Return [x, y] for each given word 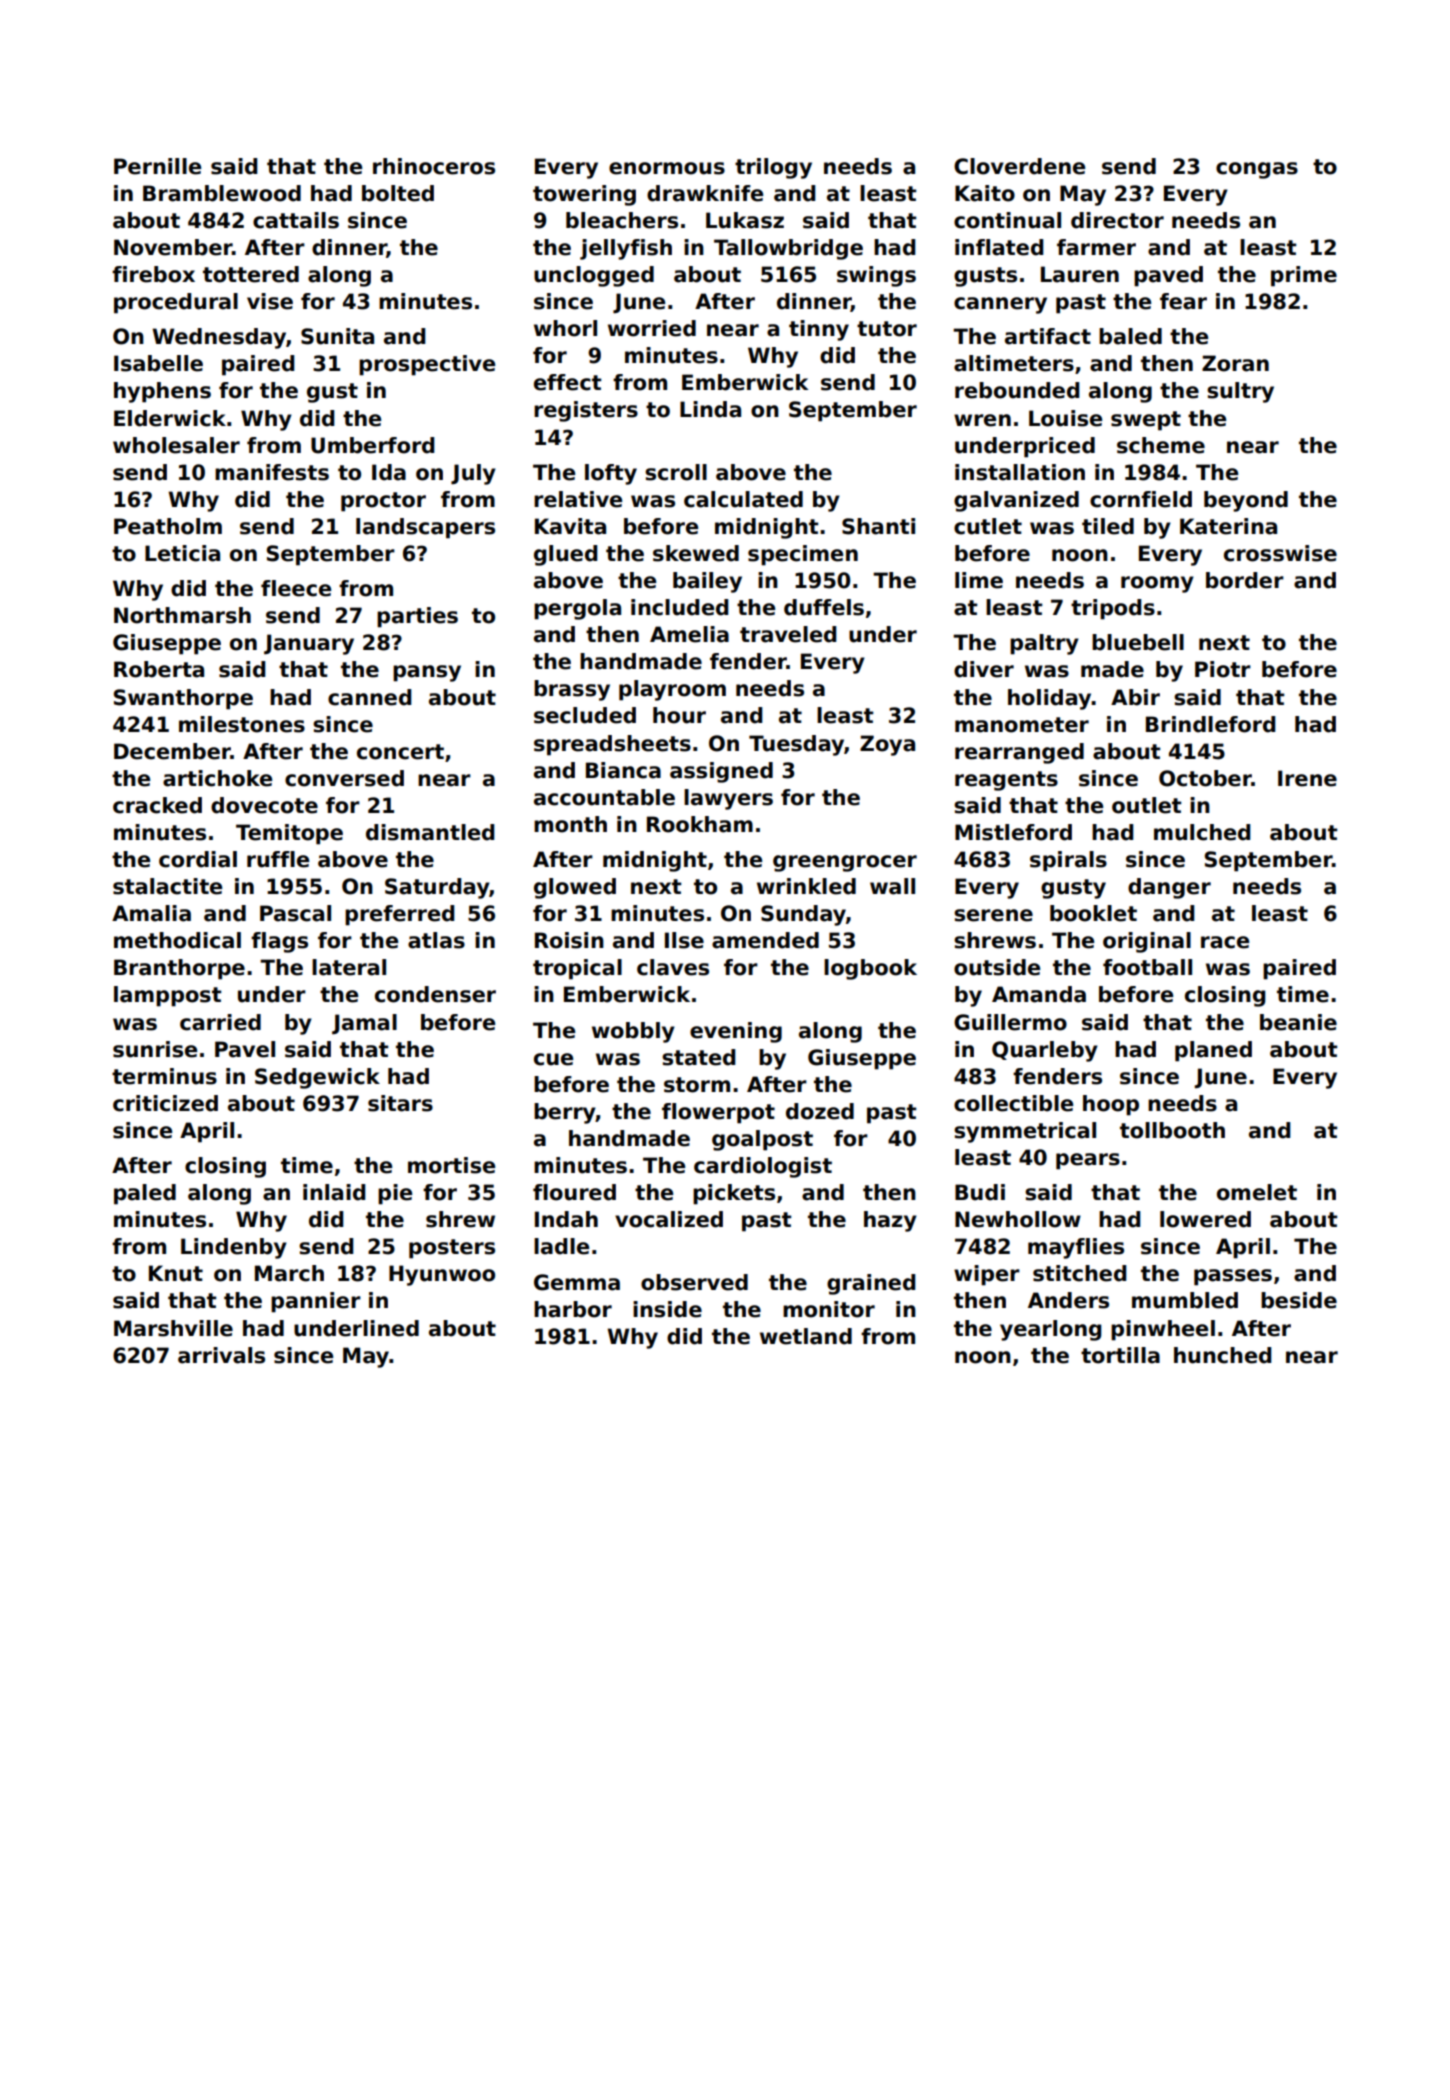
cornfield [1141, 499]
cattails [296, 220]
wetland [806, 1336]
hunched [1222, 1355]
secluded [585, 715]
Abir [1135, 697]
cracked [157, 805]
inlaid [334, 1192]
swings [876, 276]
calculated [743, 499]
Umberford [372, 445]
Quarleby [1045, 1051]
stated [698, 1057]
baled [1130, 336]
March [289, 1273]
